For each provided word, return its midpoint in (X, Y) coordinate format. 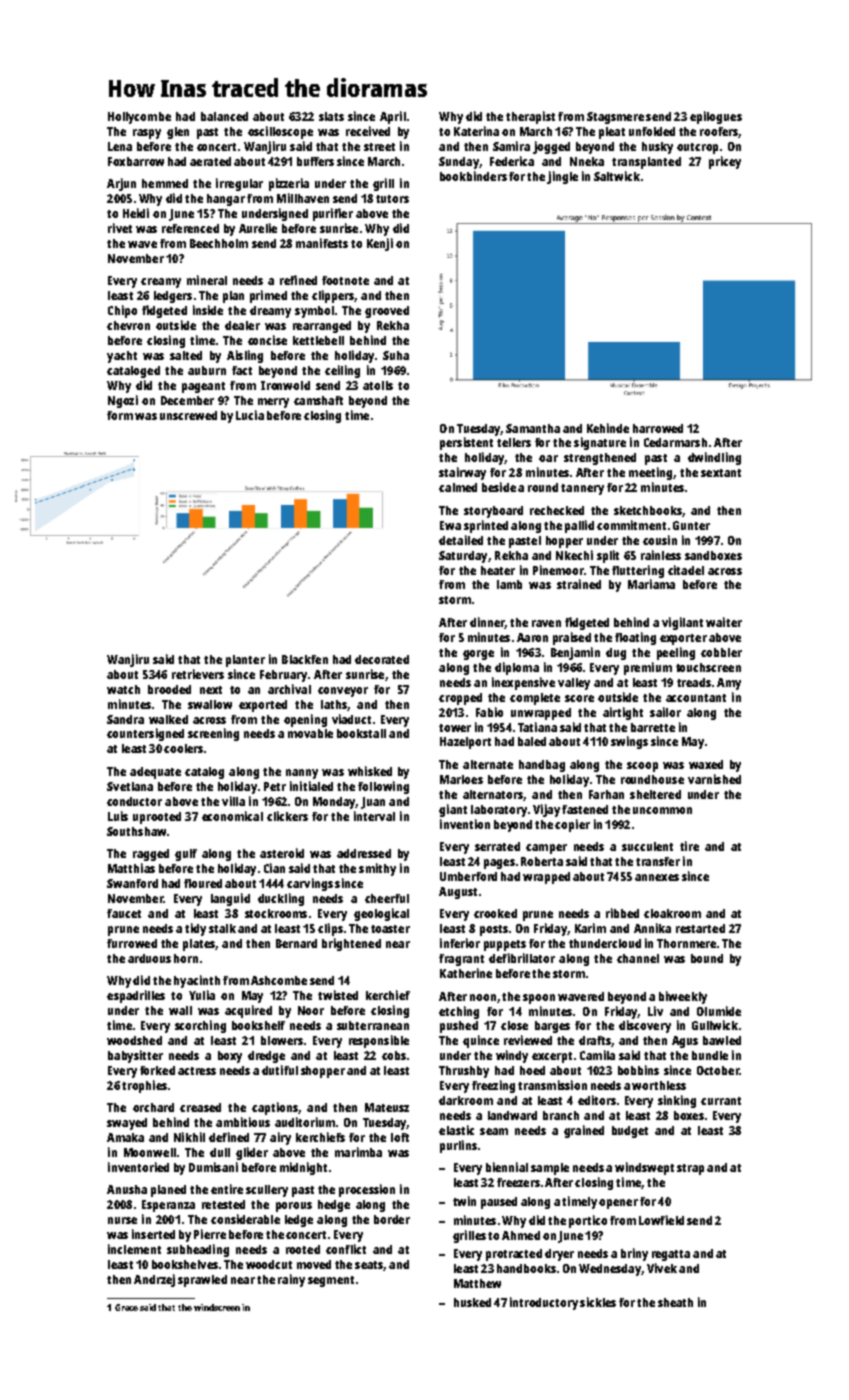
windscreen (217, 1307)
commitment (631, 525)
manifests (322, 243)
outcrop (697, 148)
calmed (458, 487)
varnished (714, 779)
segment (331, 1281)
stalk (222, 928)
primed (268, 296)
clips (330, 929)
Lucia (250, 415)
